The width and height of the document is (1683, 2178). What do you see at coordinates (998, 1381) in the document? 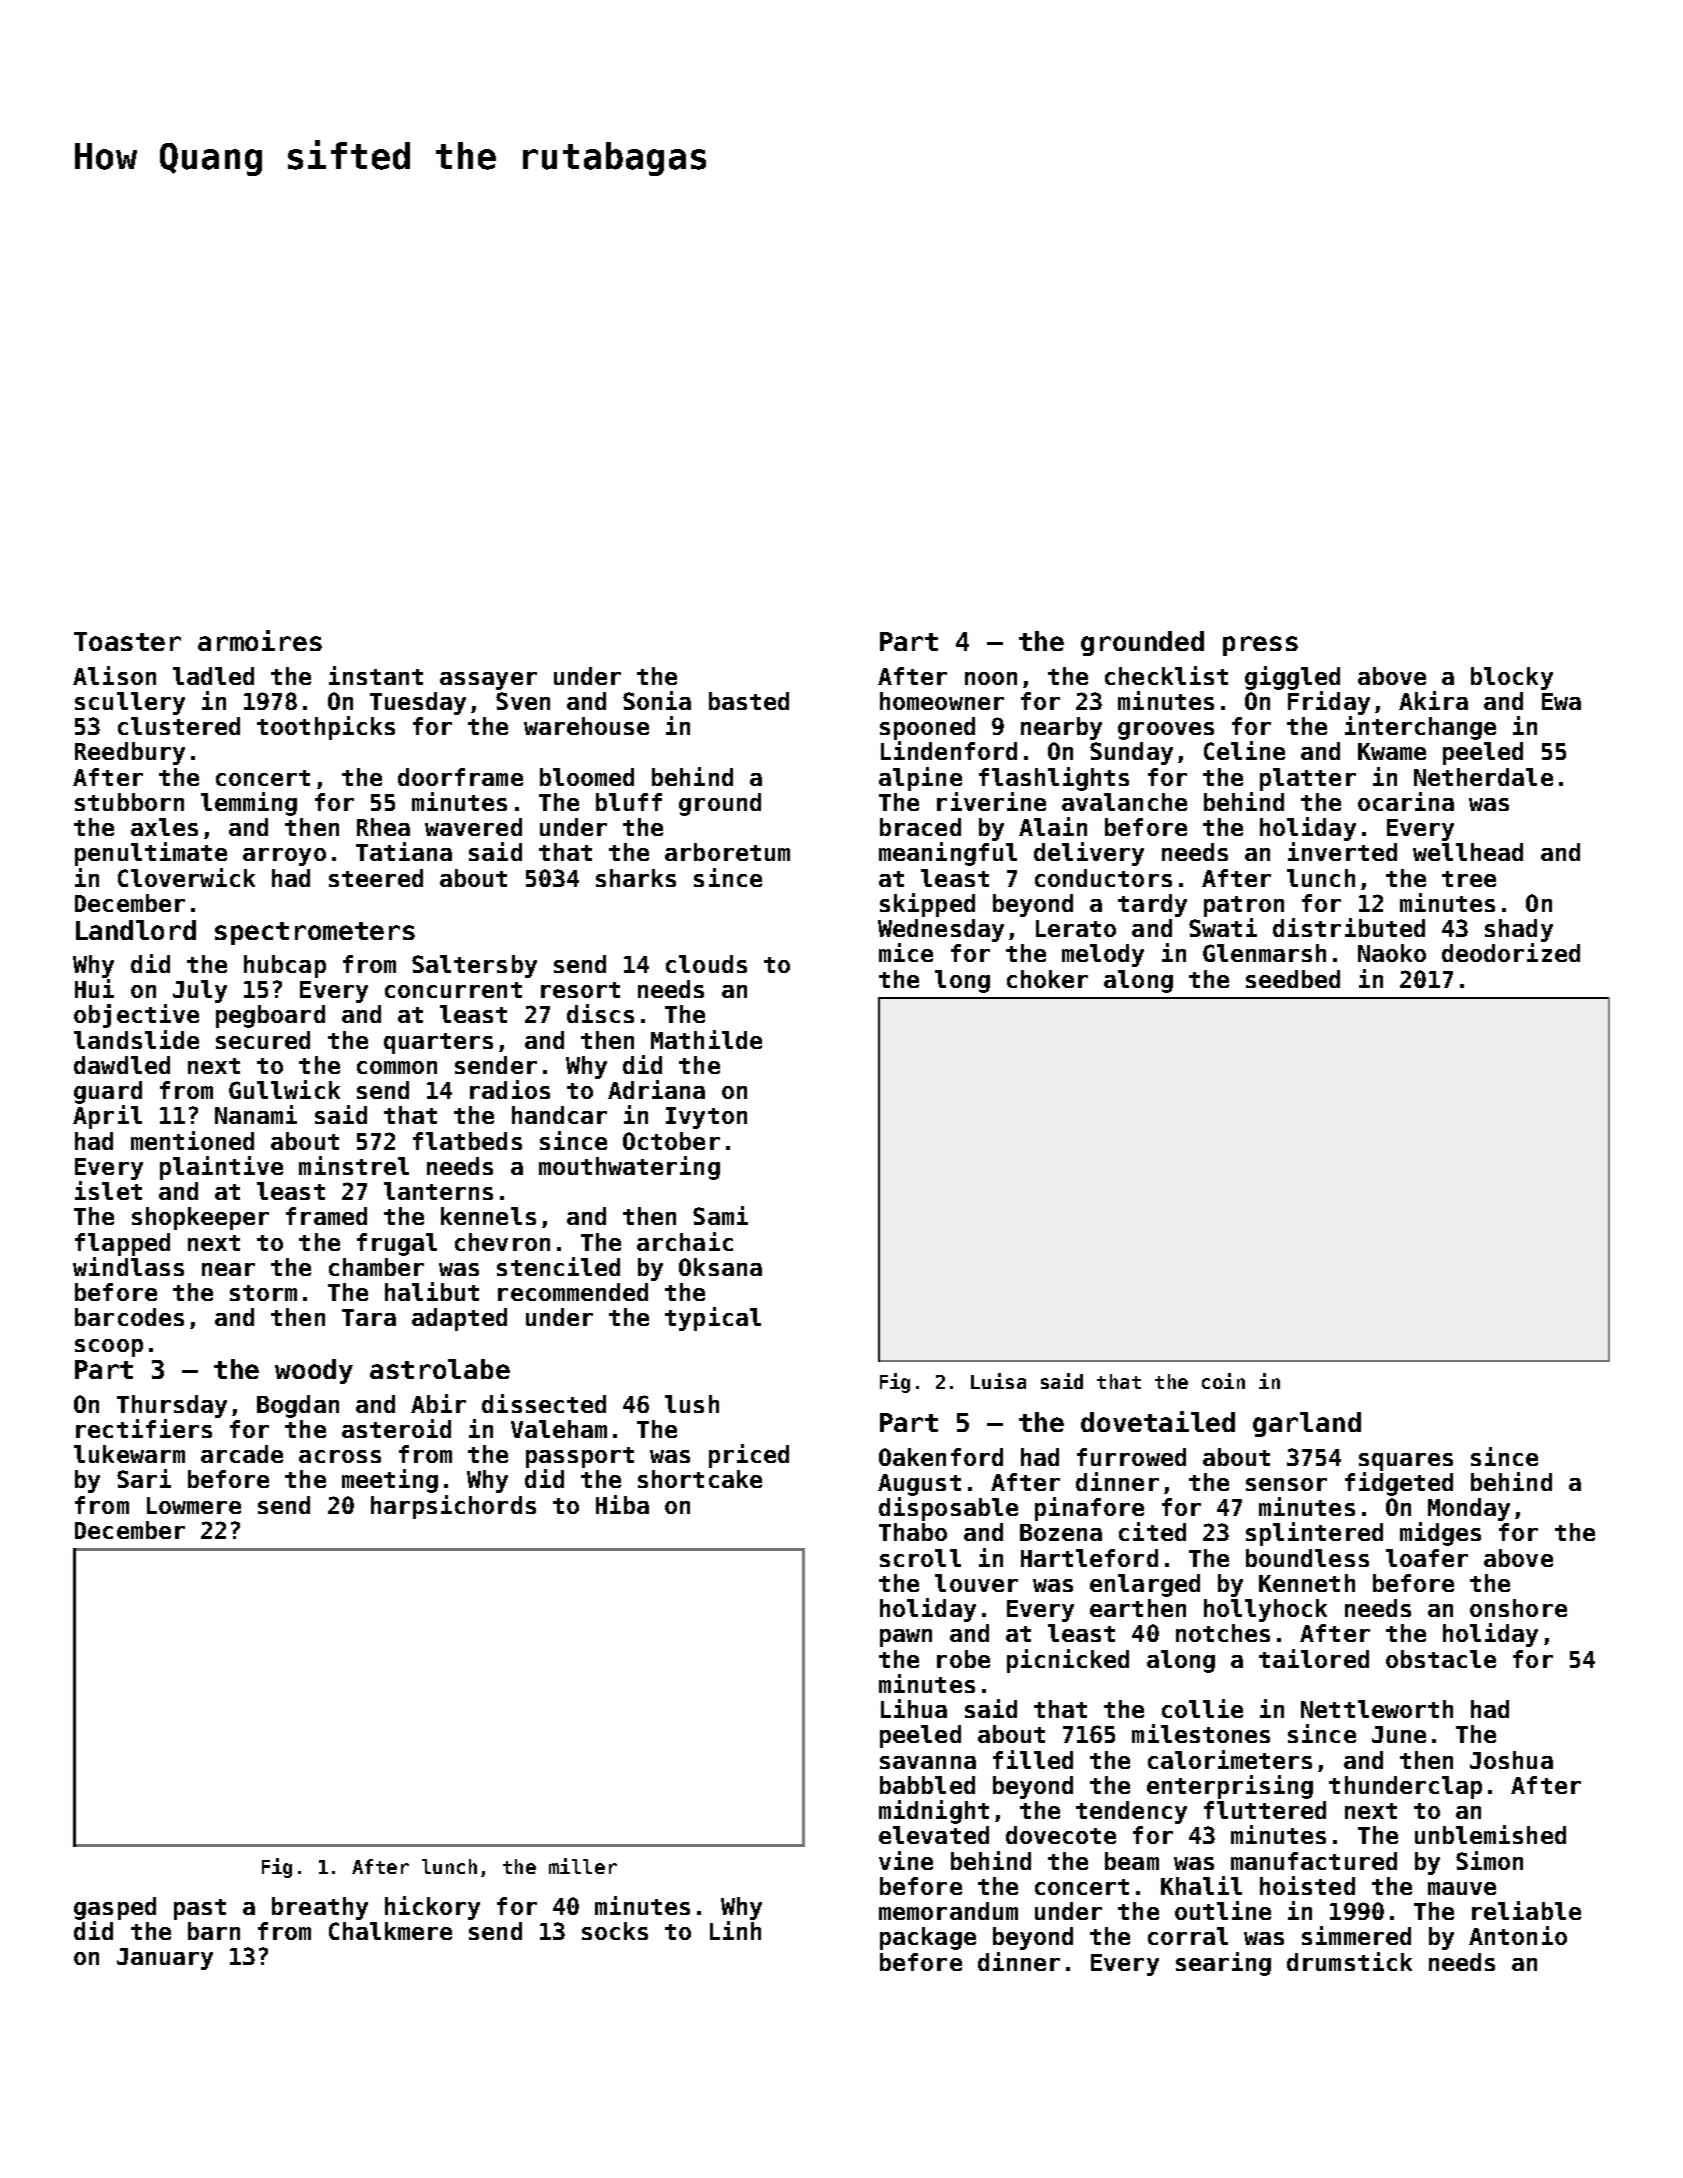
I see `Luisa` at bounding box center [998, 1381].
